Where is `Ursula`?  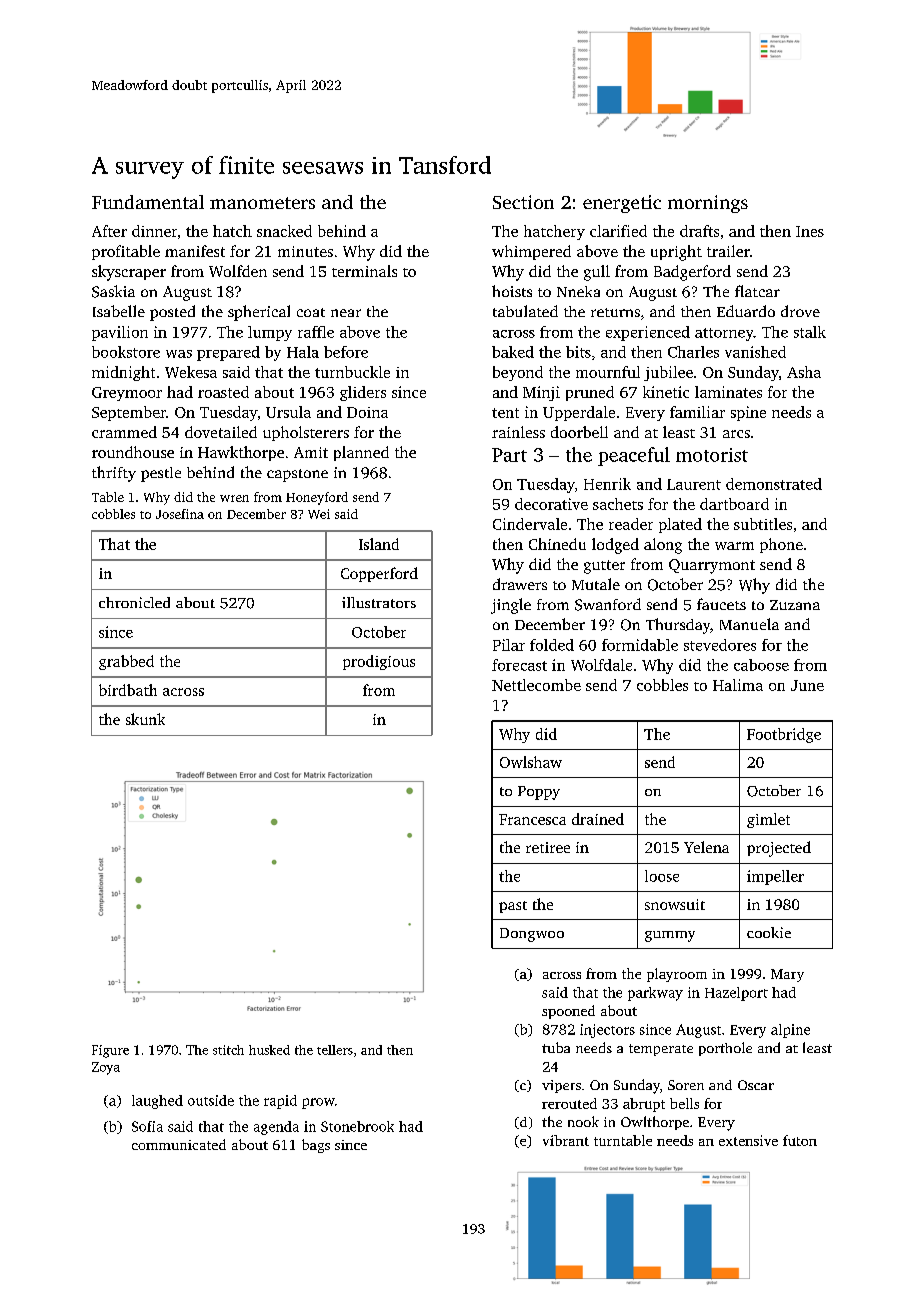
Ursula is located at coordinates (288, 412).
